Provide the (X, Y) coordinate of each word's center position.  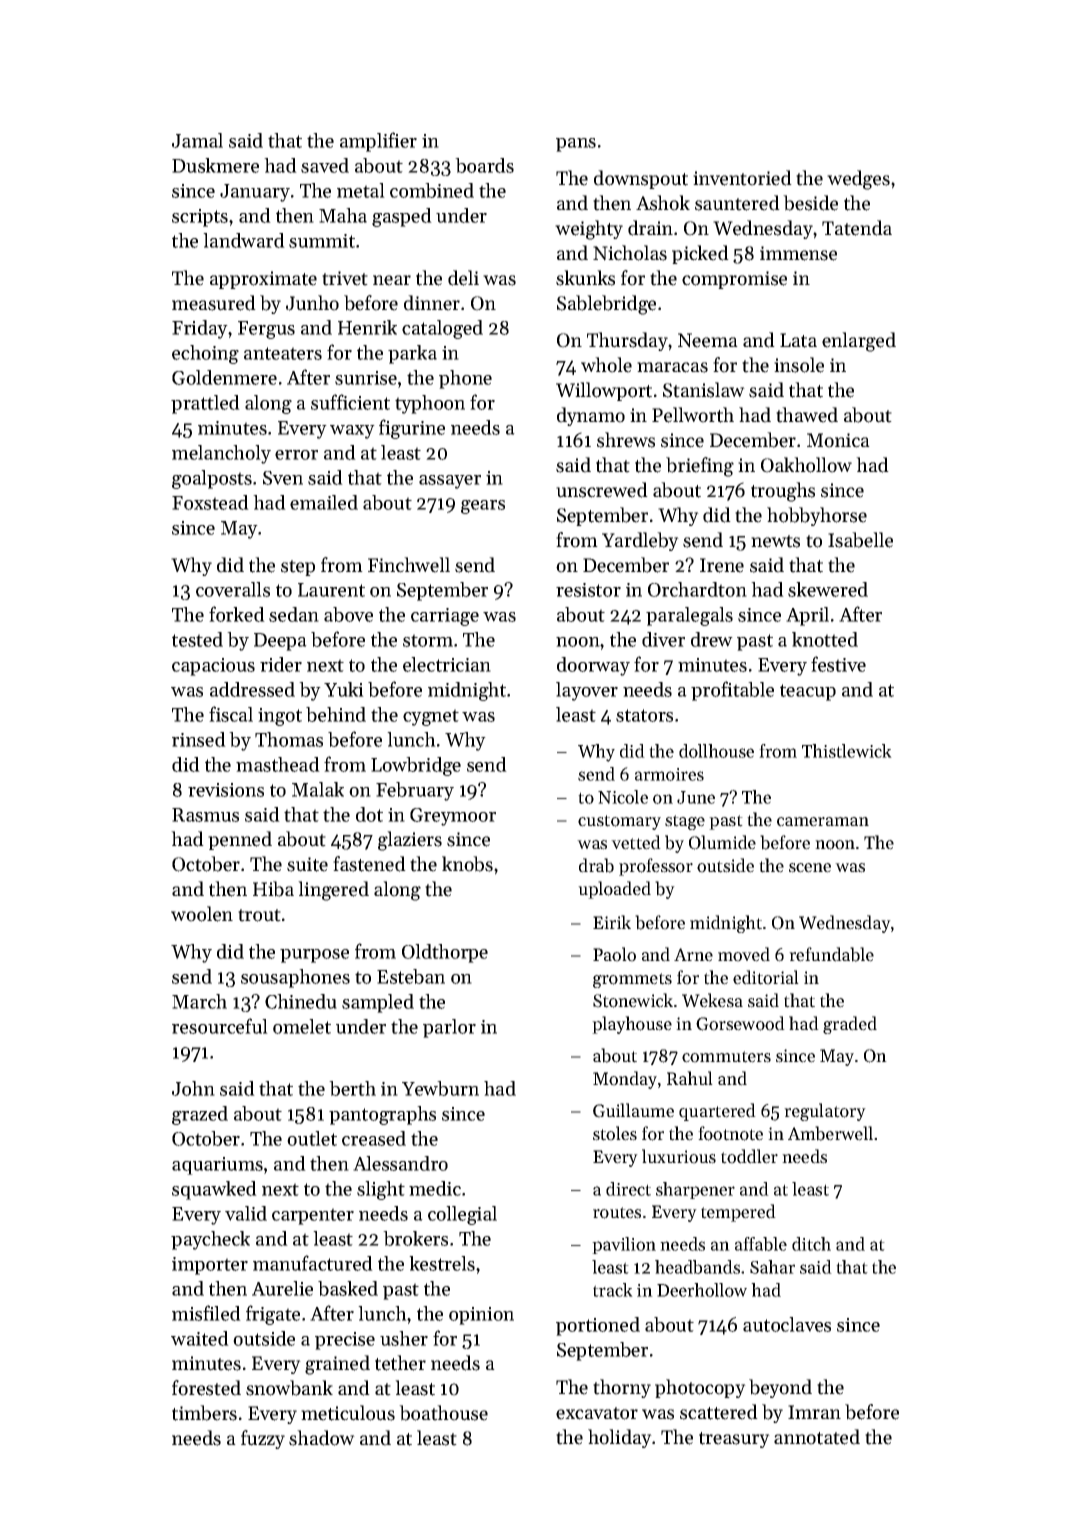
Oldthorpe (445, 953)
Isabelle (860, 540)
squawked (214, 1190)
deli (463, 278)
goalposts (212, 479)
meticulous (348, 1413)
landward (244, 240)
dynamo (591, 416)
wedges (858, 180)
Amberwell (830, 1133)
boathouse (443, 1413)
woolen (202, 914)
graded (850, 1025)
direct (628, 1189)
